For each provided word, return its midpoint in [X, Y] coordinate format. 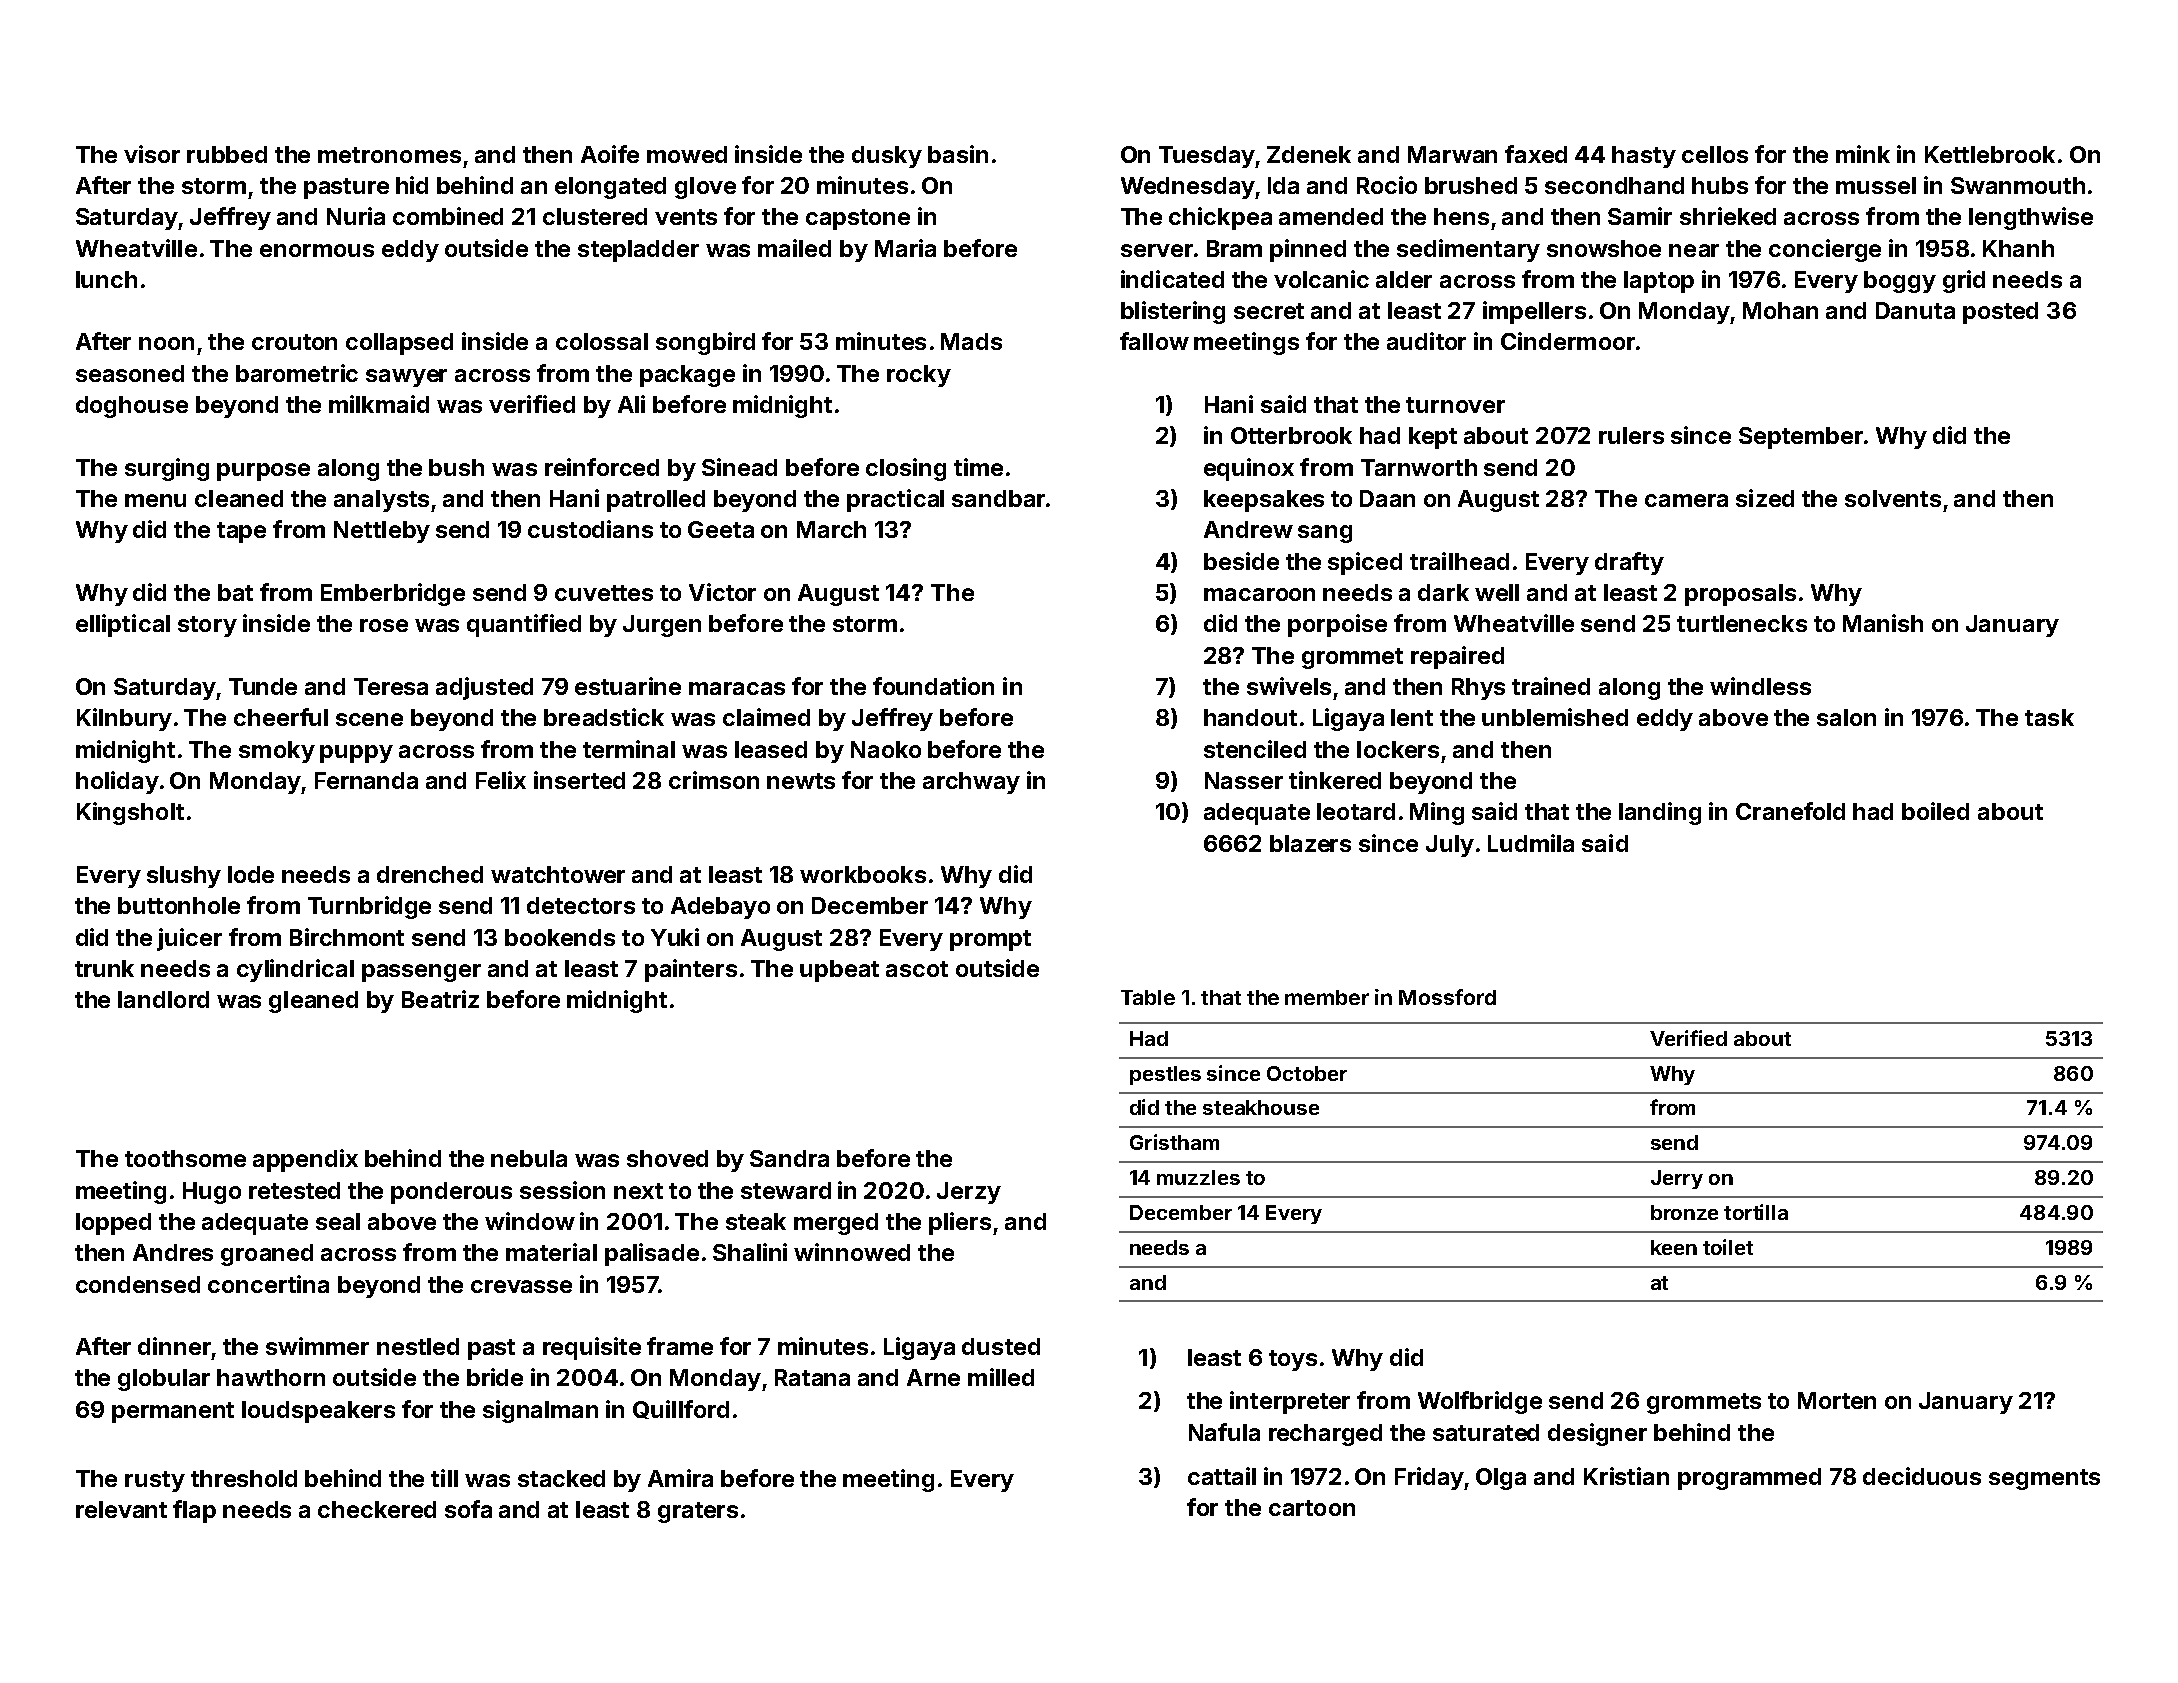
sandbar [998, 498]
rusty [155, 1481]
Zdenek [1309, 154]
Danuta [1915, 310]
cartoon [1312, 1508]
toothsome [185, 1158]
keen [1674, 1247]
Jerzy [969, 1193]
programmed [1749, 1479]
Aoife [610, 154]
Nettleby [382, 532]
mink [1863, 154]
